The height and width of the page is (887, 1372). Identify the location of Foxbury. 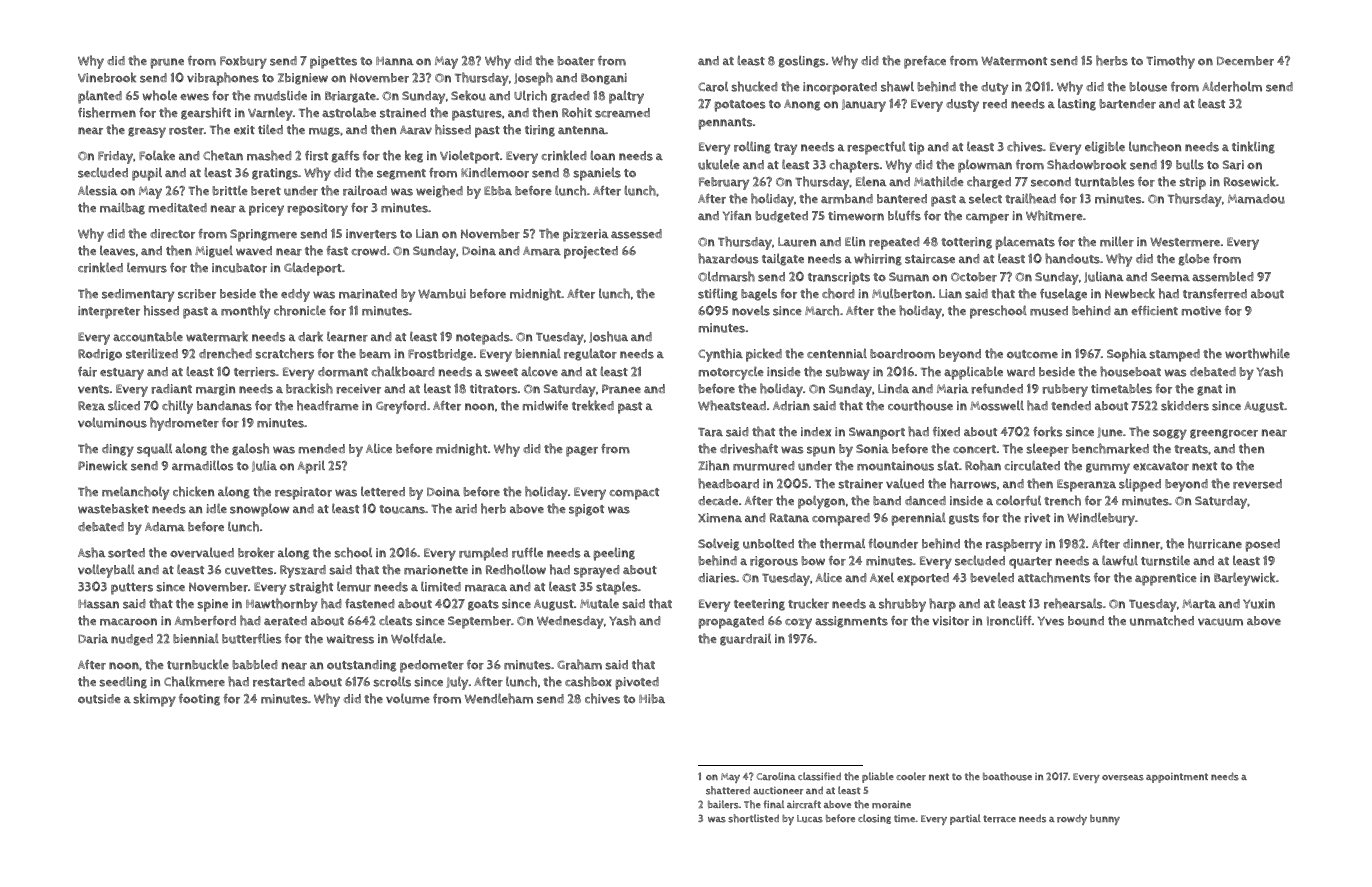
(243, 62).
